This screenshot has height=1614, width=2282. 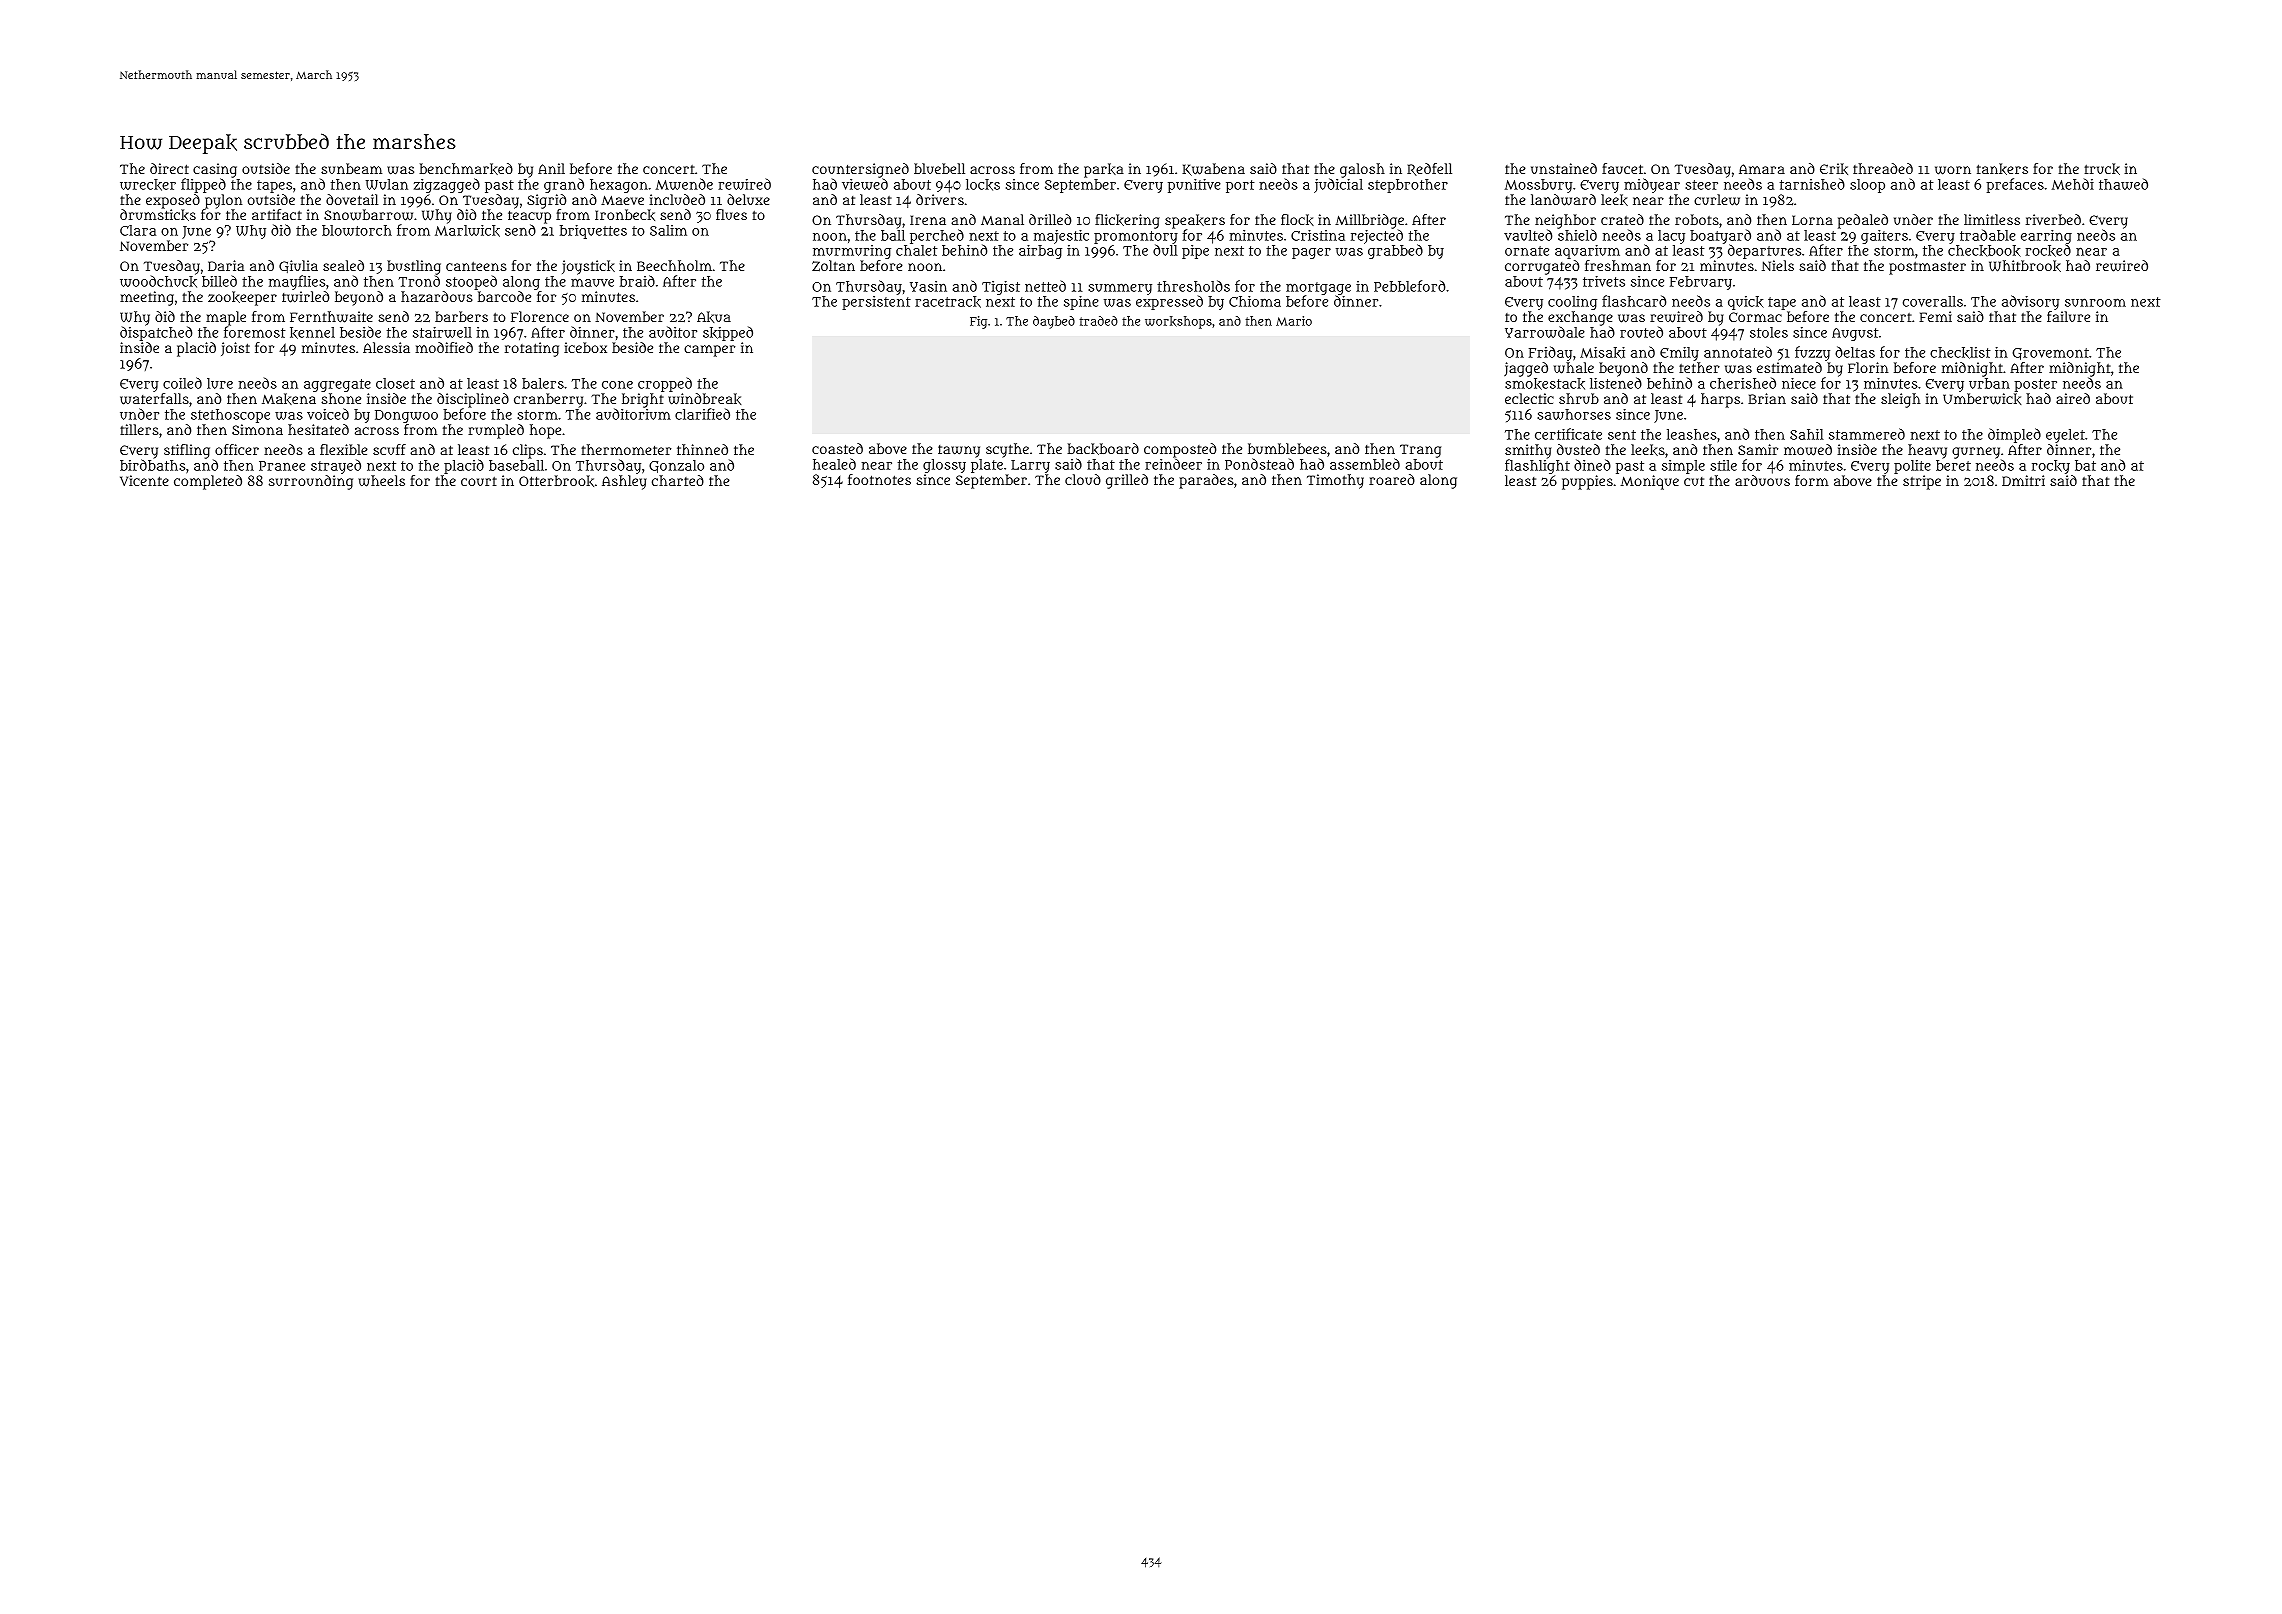 What do you see at coordinates (2095, 302) in the screenshot?
I see `sunroom` at bounding box center [2095, 302].
